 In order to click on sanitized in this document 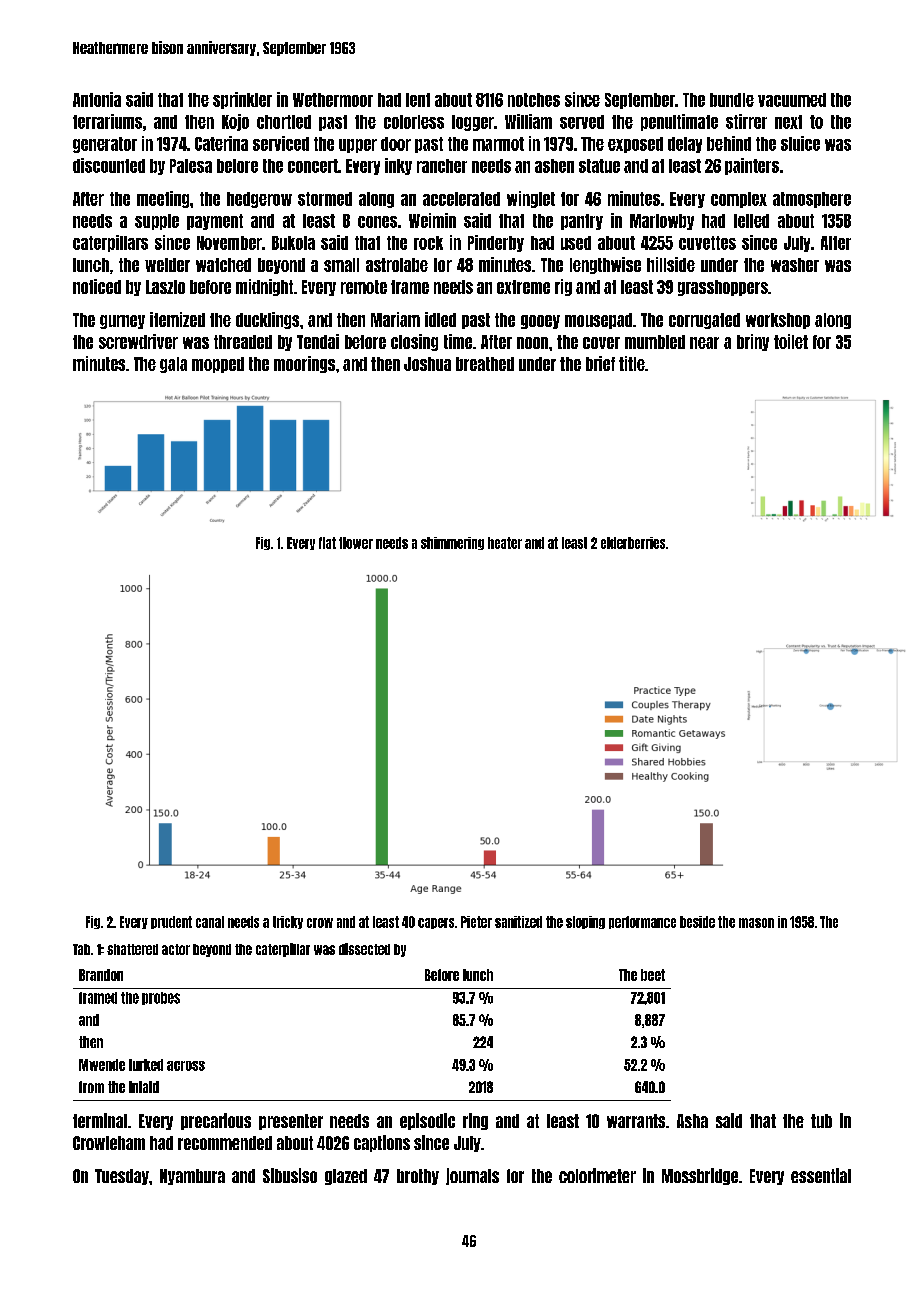, I will do `click(518, 922)`.
